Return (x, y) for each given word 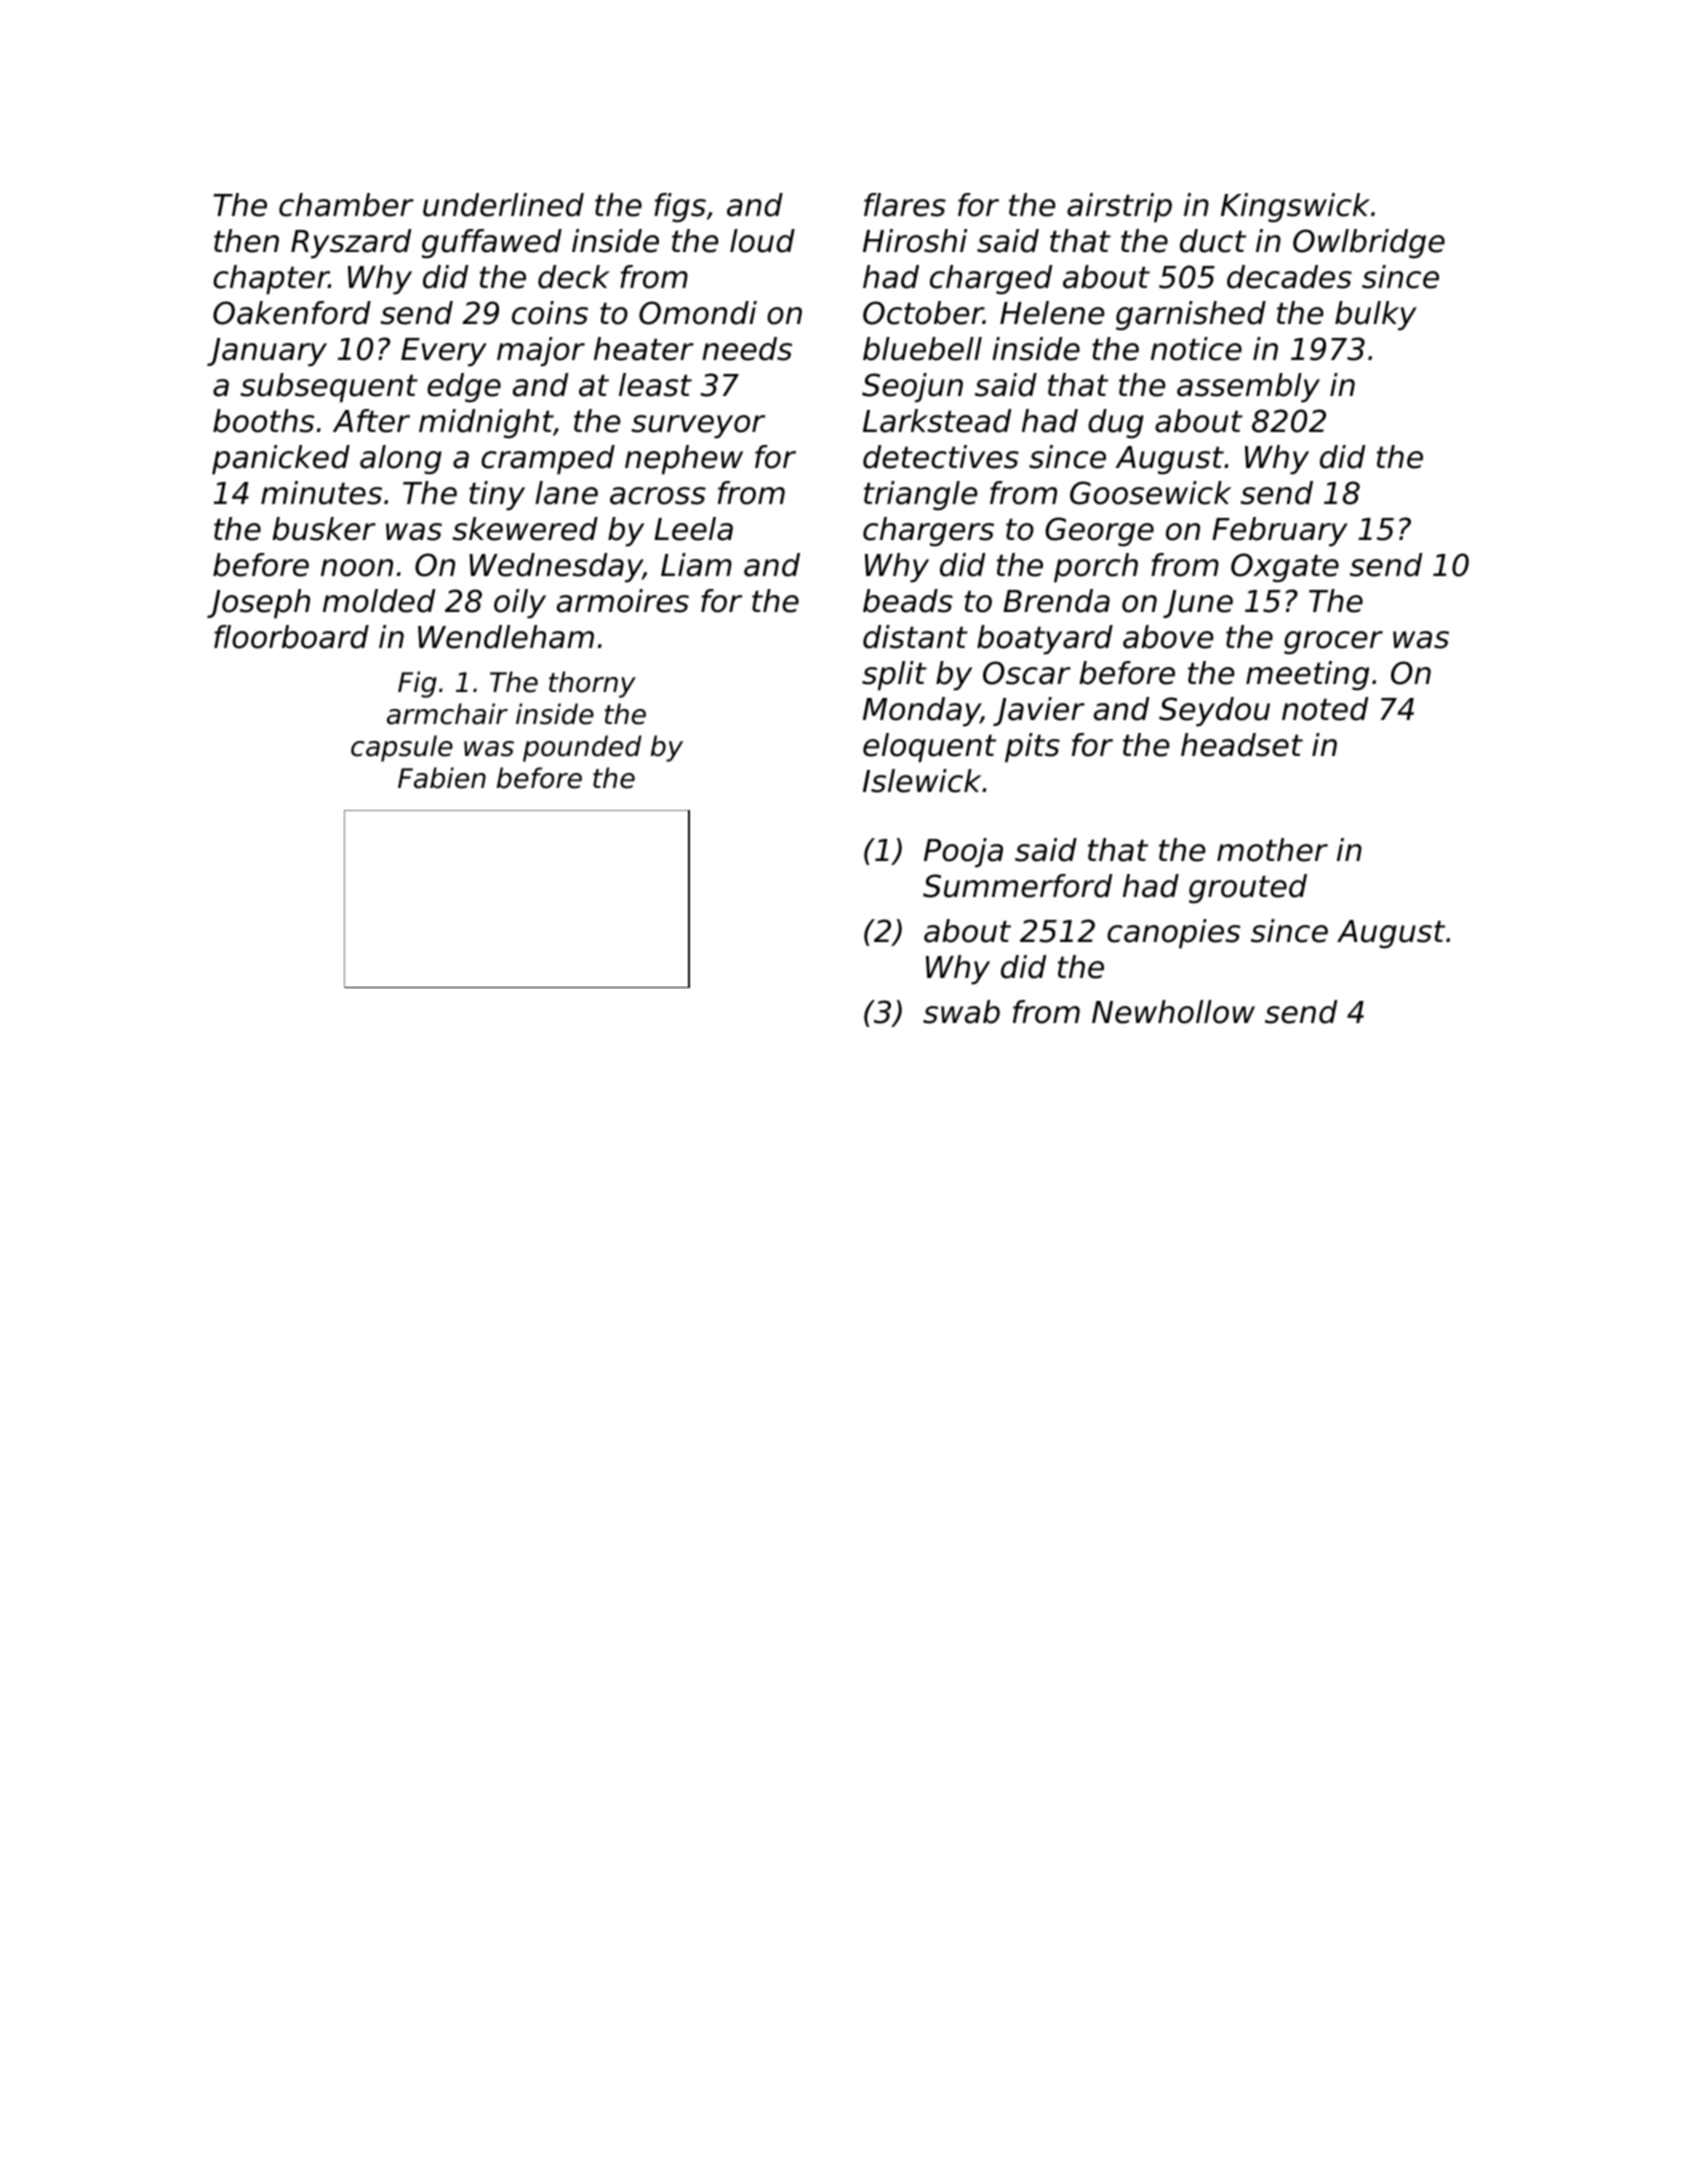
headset (1242, 745)
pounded (582, 748)
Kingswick (1295, 208)
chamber (346, 205)
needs (747, 349)
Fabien (442, 778)
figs (680, 208)
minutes (321, 493)
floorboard (291, 637)
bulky (1376, 316)
